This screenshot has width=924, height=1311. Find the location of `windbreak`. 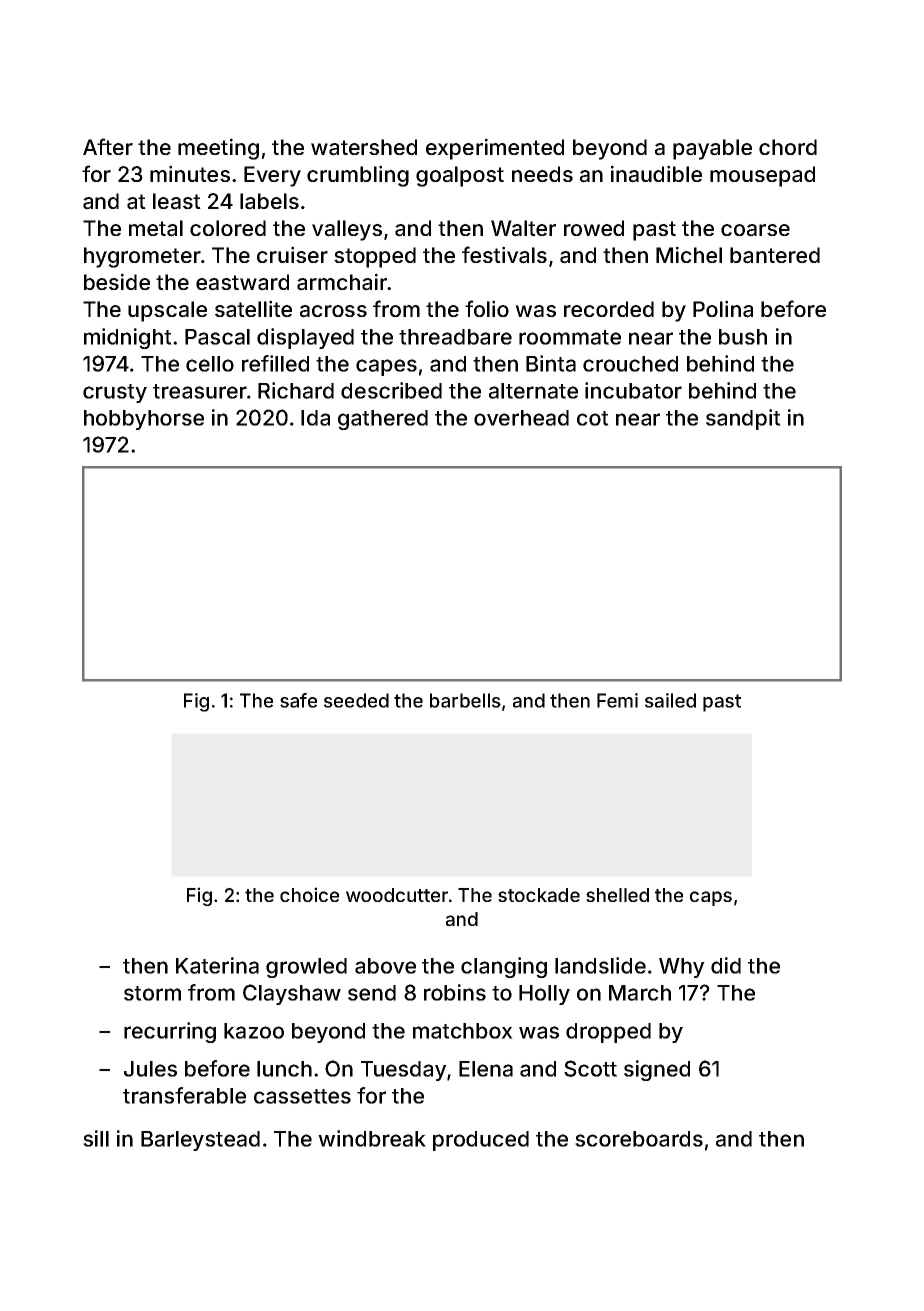

windbreak is located at coordinates (372, 1138).
